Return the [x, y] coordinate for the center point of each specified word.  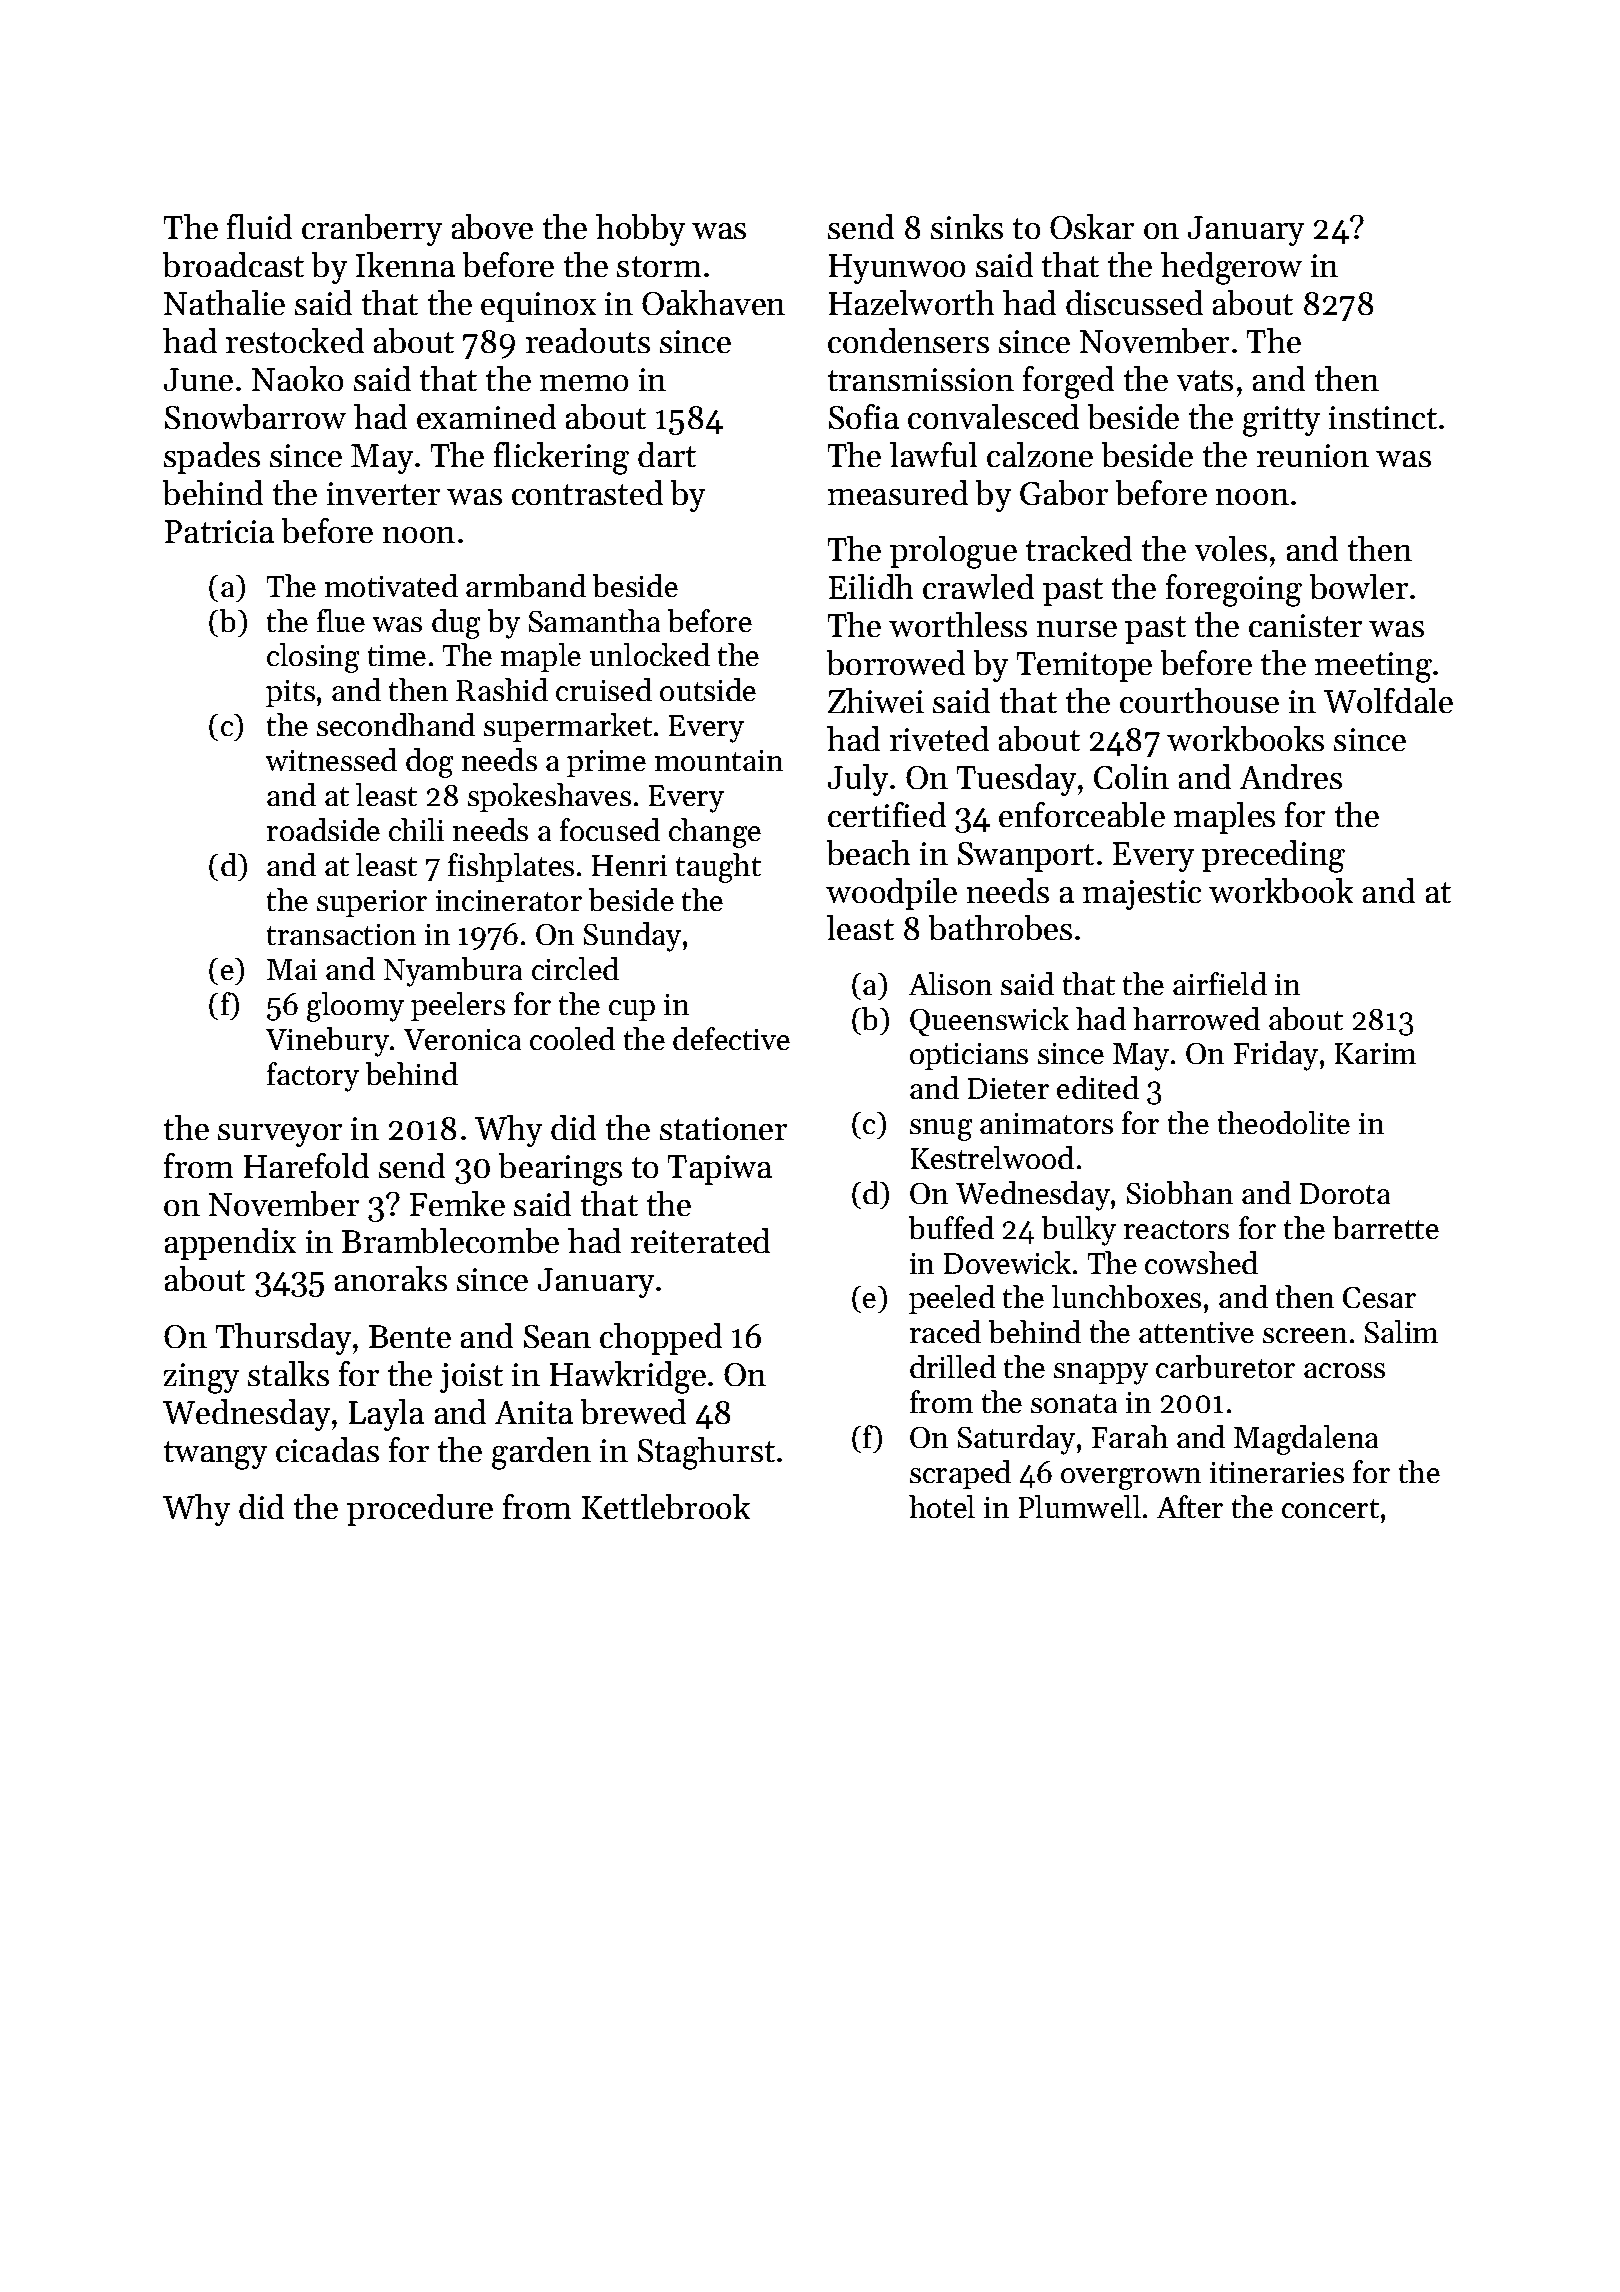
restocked [295, 340]
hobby [640, 230]
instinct [1383, 417]
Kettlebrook [666, 1506]
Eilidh [871, 586]
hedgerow [1231, 268]
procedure [420, 1510]
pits [290, 693]
